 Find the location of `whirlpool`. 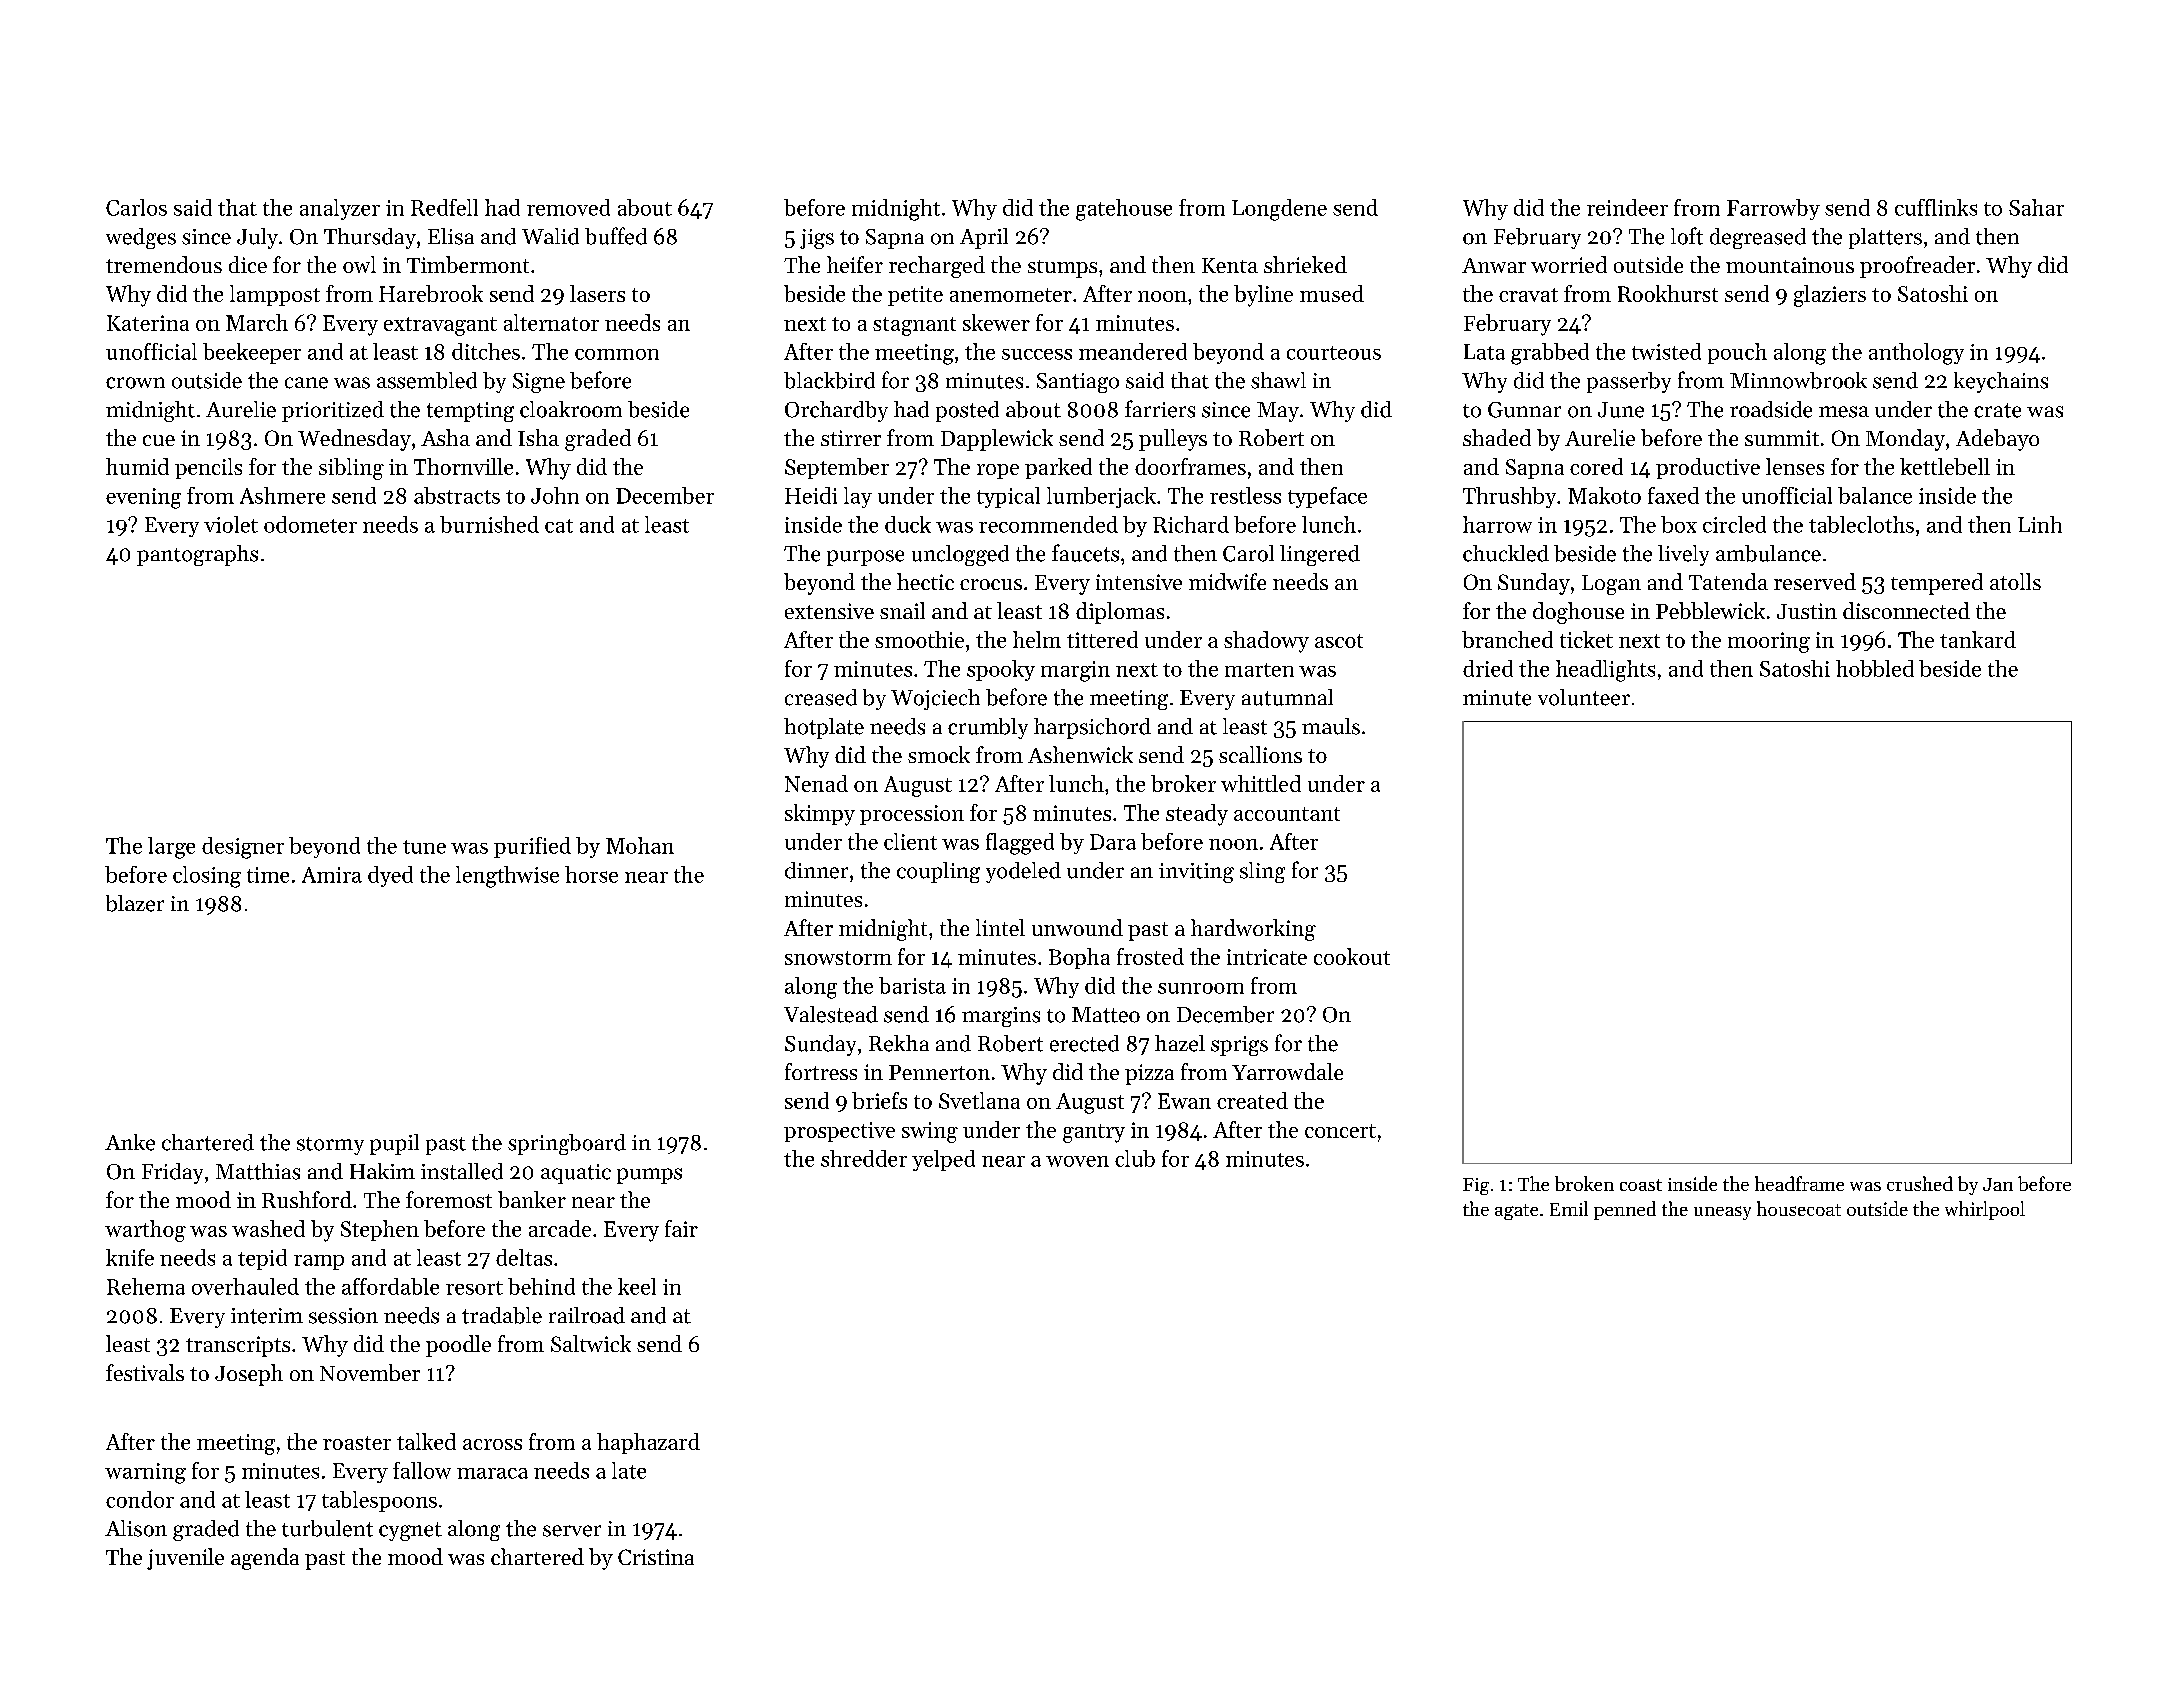

whirlpool is located at coordinates (1985, 1210).
